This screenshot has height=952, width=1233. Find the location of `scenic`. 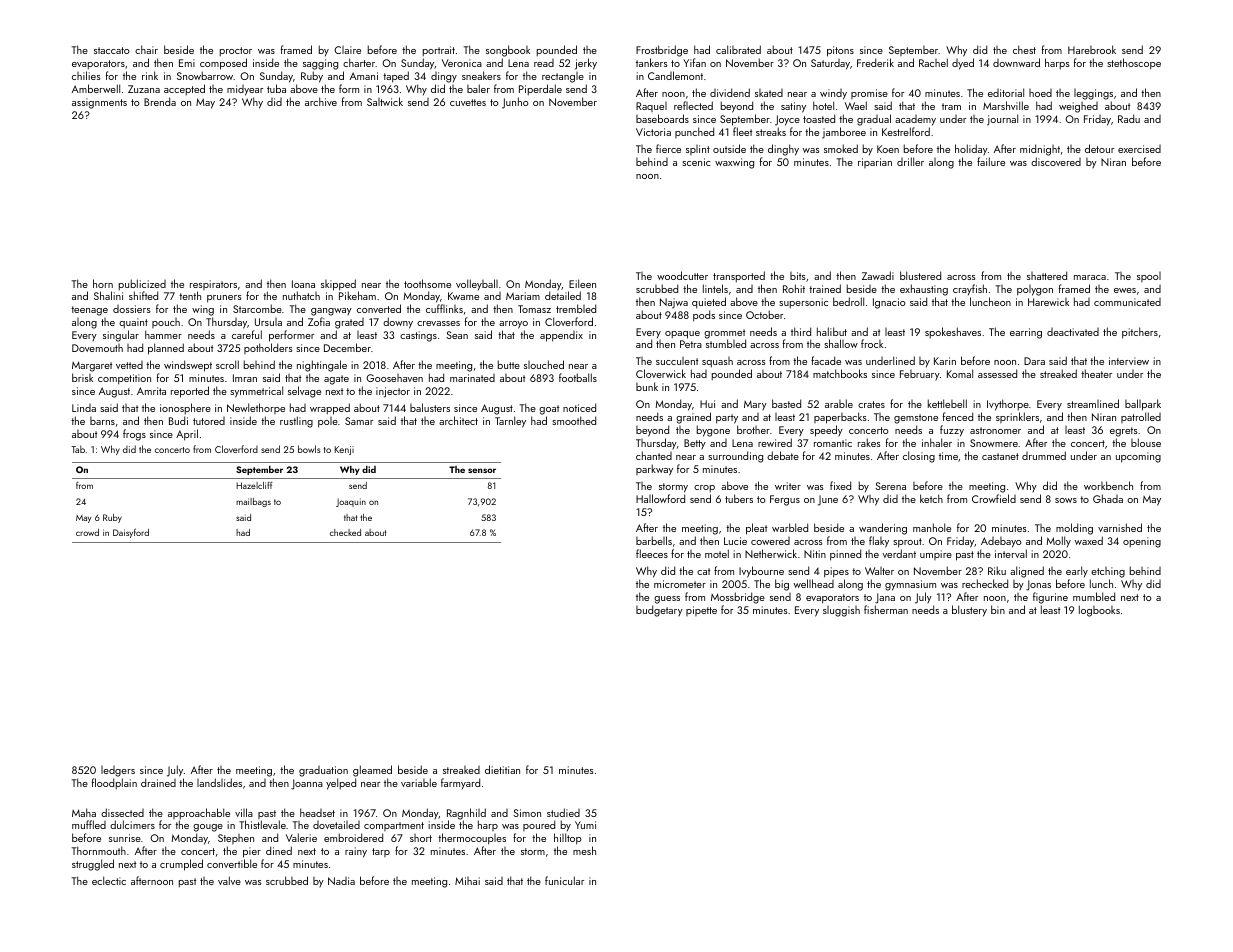

scenic is located at coordinates (696, 162).
